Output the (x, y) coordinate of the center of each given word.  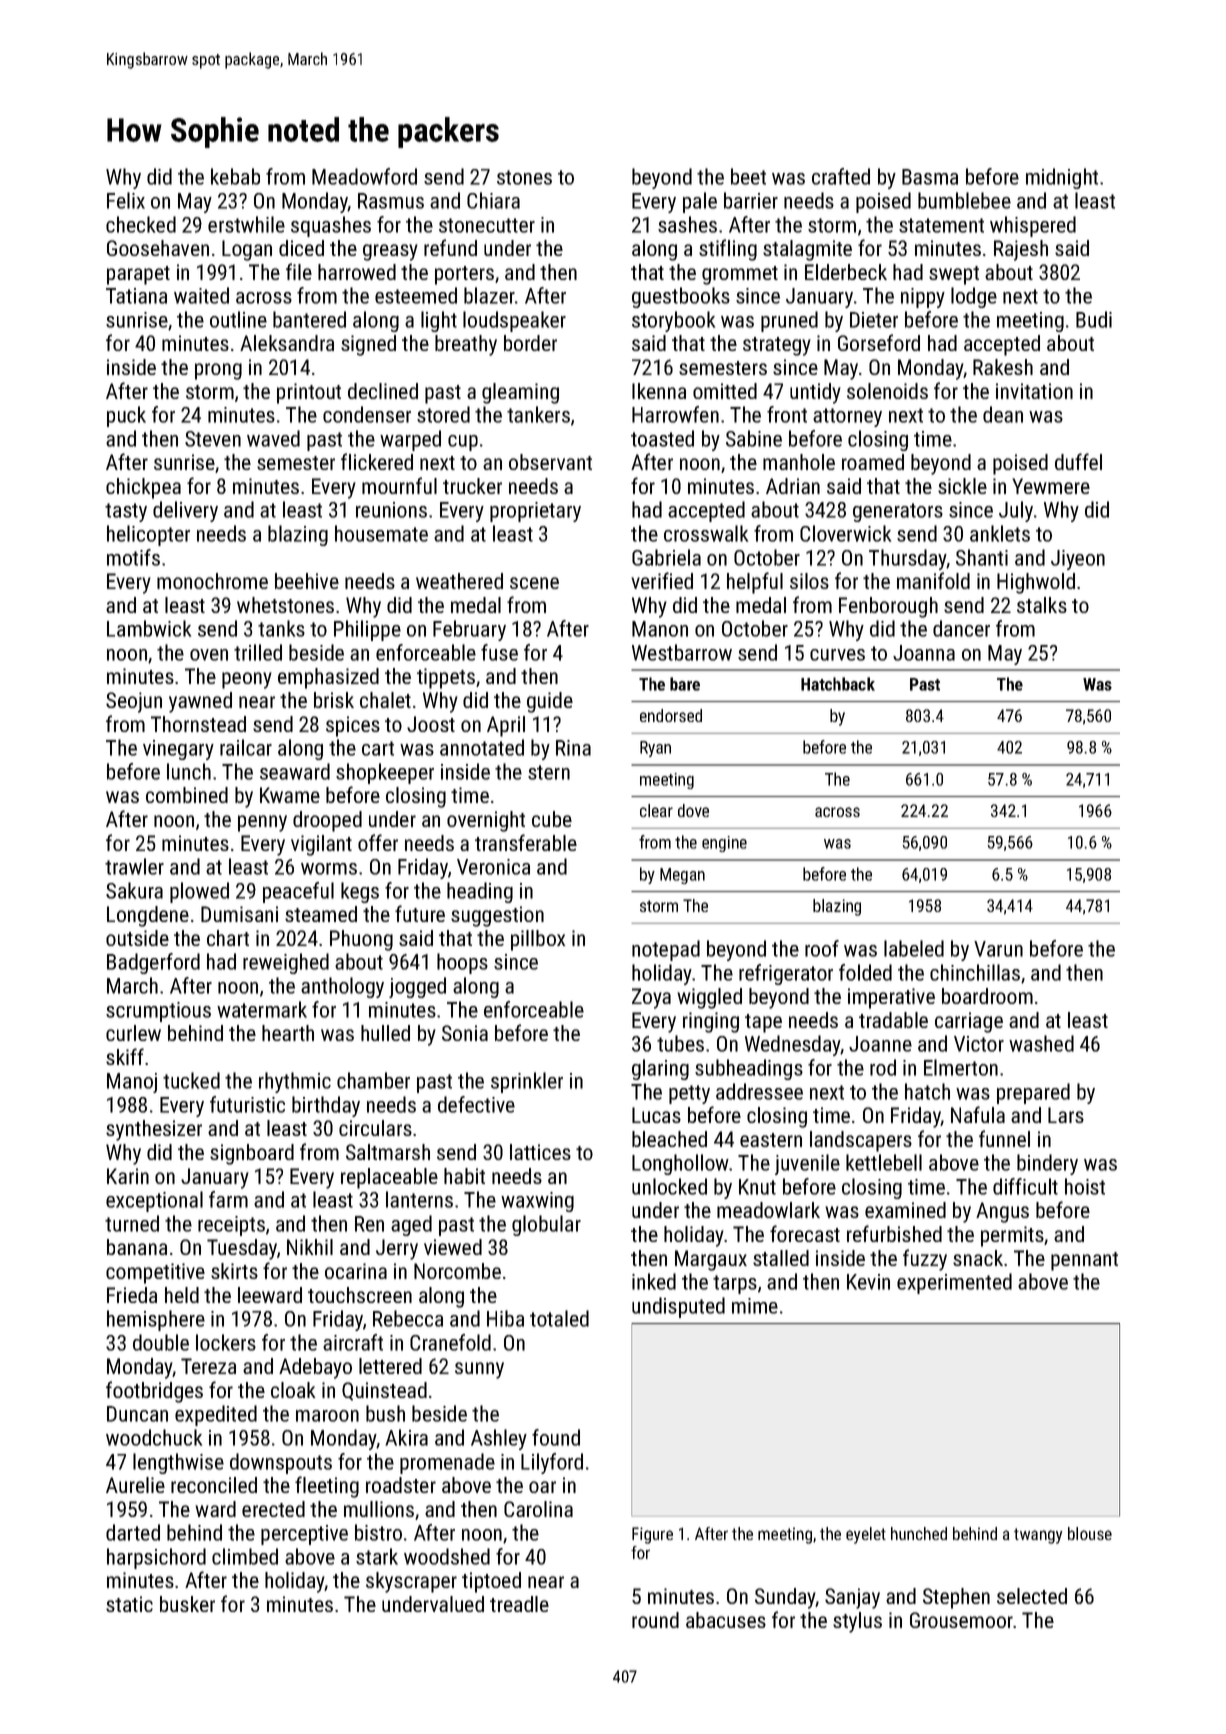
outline (238, 319)
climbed (245, 1556)
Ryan (655, 749)
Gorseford (879, 342)
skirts (234, 1271)
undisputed (678, 1307)
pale (700, 202)
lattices (540, 1152)
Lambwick (149, 628)
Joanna (924, 653)
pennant (1084, 1261)
